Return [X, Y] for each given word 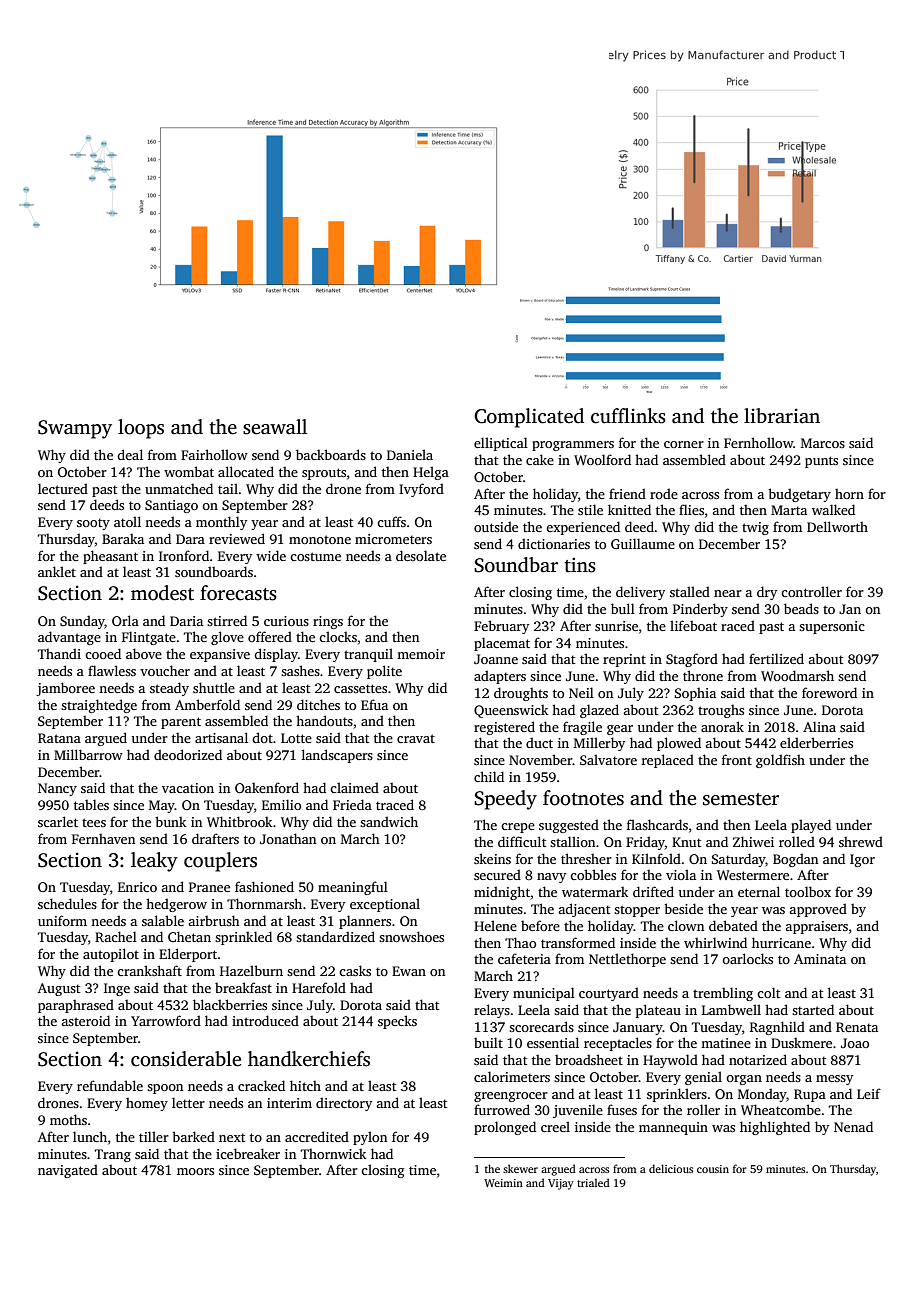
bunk [170, 821]
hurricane [781, 942]
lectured [63, 488]
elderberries [816, 742]
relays [492, 1011]
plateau [658, 1011]
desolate [421, 555]
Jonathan [288, 838]
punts [821, 462]
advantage [69, 638]
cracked [261, 1085]
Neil [581, 692]
